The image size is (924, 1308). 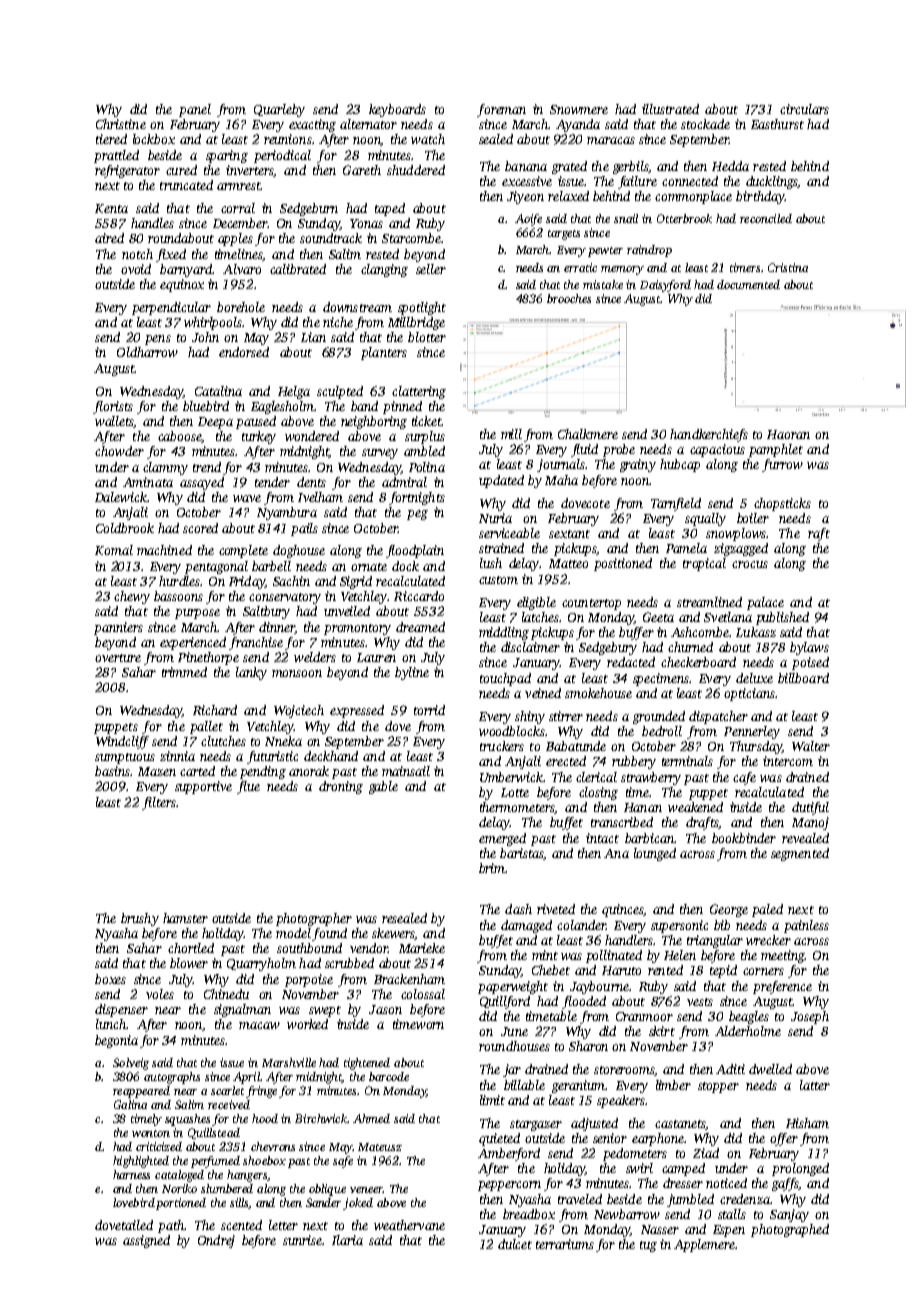 What do you see at coordinates (705, 124) in the image?
I see `stockade` at bounding box center [705, 124].
